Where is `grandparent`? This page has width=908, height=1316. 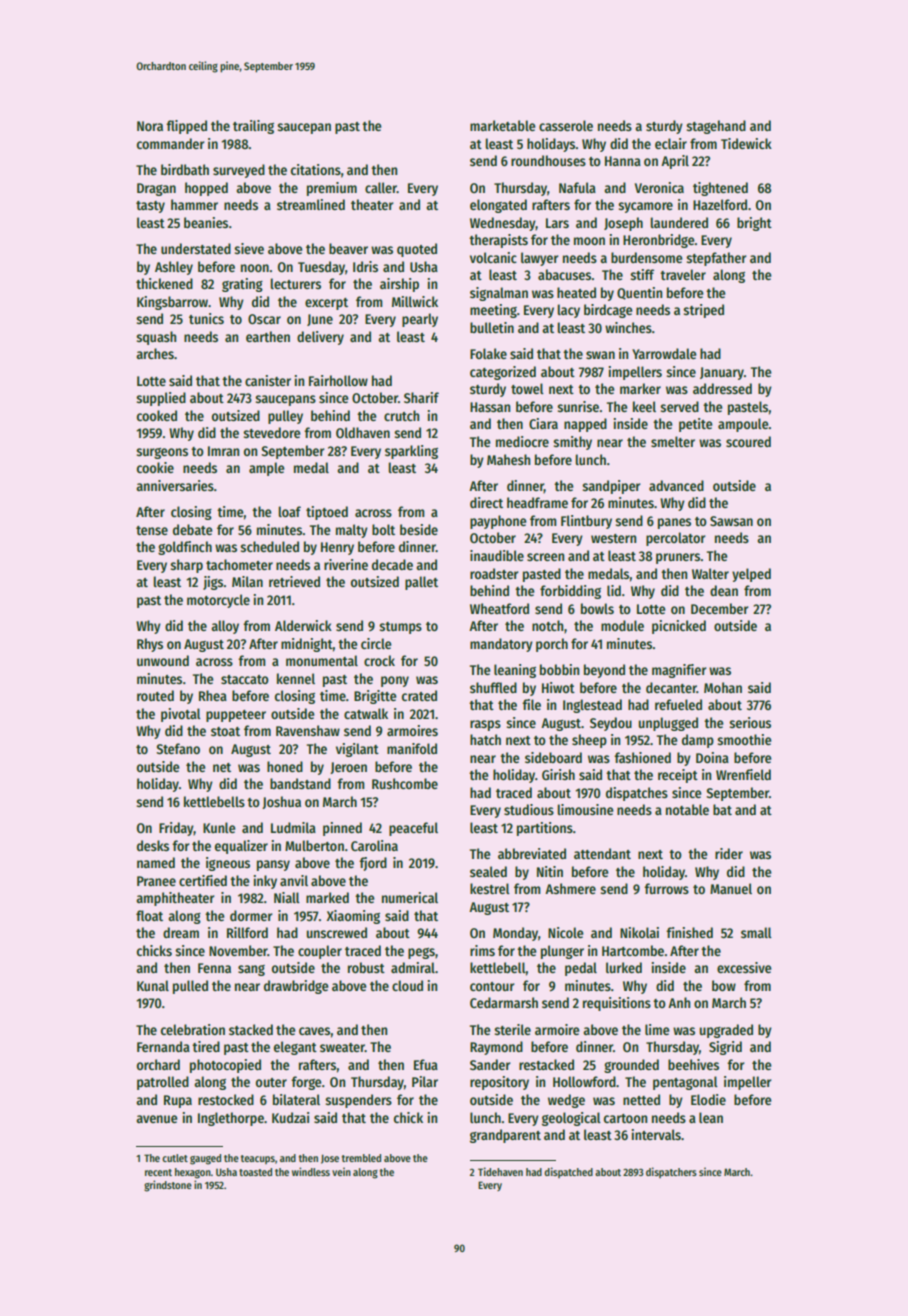
grandparent is located at coordinates (505, 1136).
